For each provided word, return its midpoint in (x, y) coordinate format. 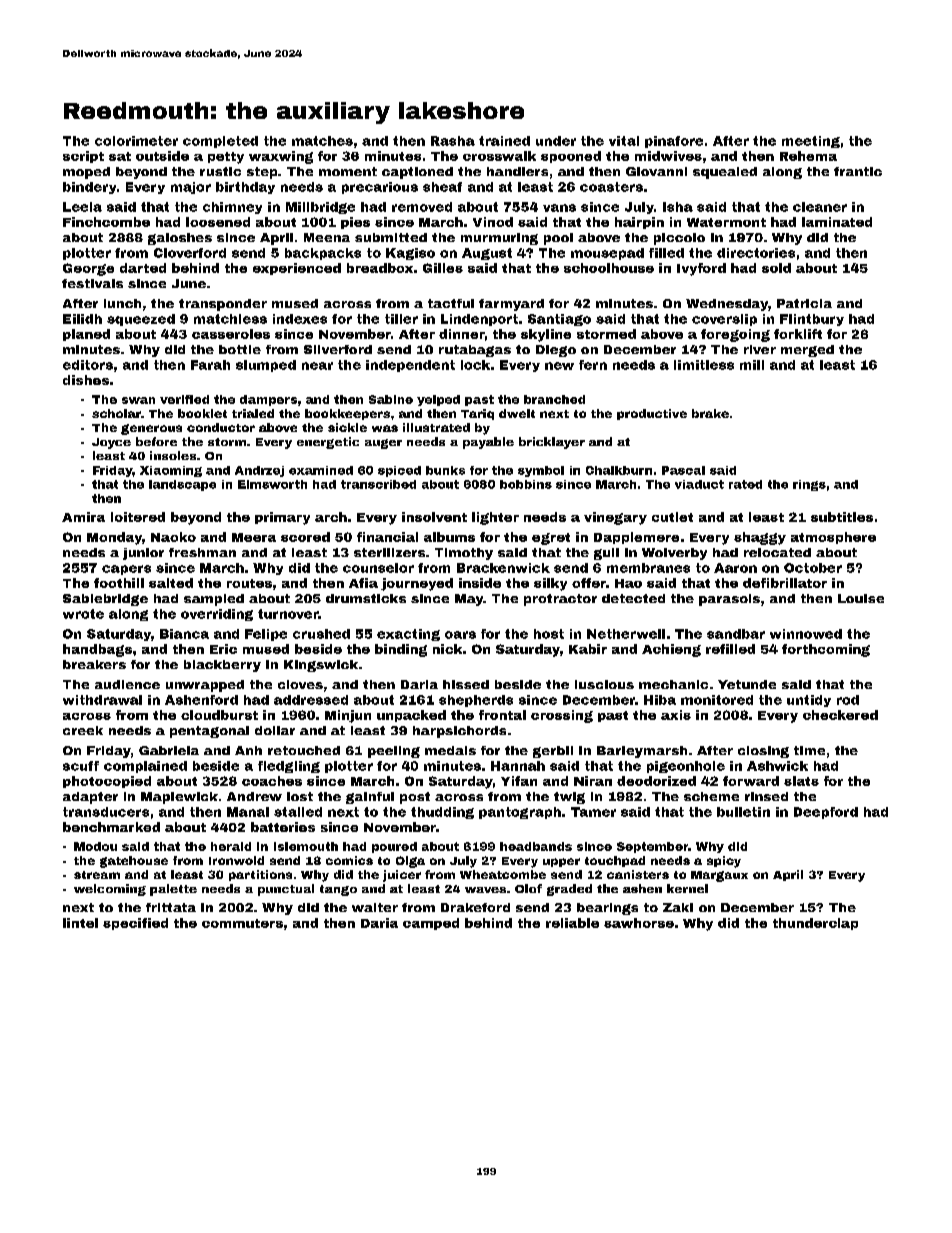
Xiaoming (171, 471)
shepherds (476, 701)
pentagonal (209, 732)
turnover (288, 614)
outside (162, 156)
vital (624, 141)
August (487, 254)
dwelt (517, 413)
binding (401, 650)
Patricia (804, 303)
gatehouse (134, 862)
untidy (809, 701)
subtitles (842, 517)
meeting (811, 142)
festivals (92, 283)
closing (763, 752)
